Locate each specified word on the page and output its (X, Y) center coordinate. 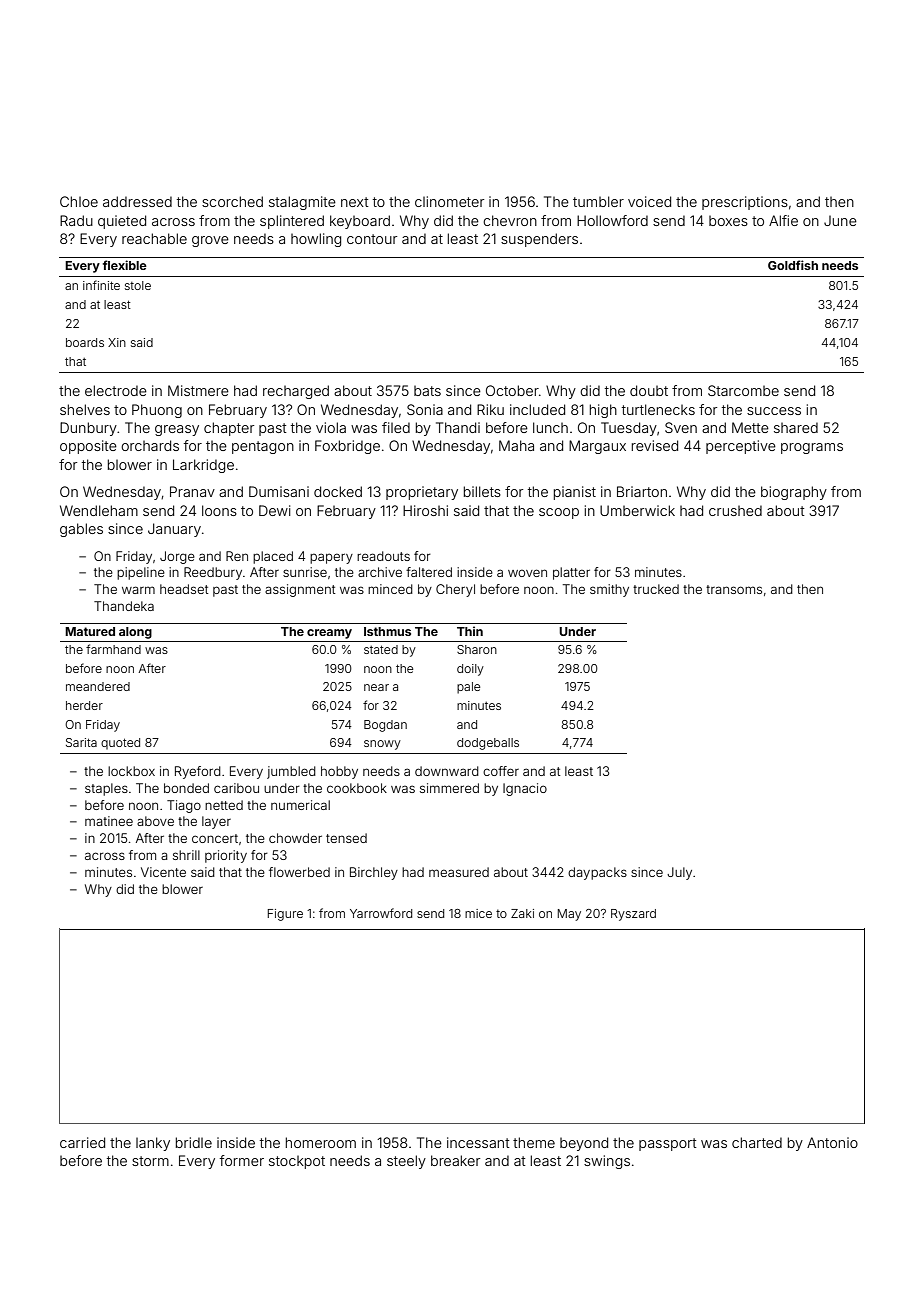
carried (82, 1142)
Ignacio (525, 789)
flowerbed (299, 872)
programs (812, 448)
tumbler (598, 201)
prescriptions (745, 203)
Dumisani (279, 491)
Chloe (79, 201)
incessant (478, 1142)
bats (427, 391)
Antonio (832, 1142)
